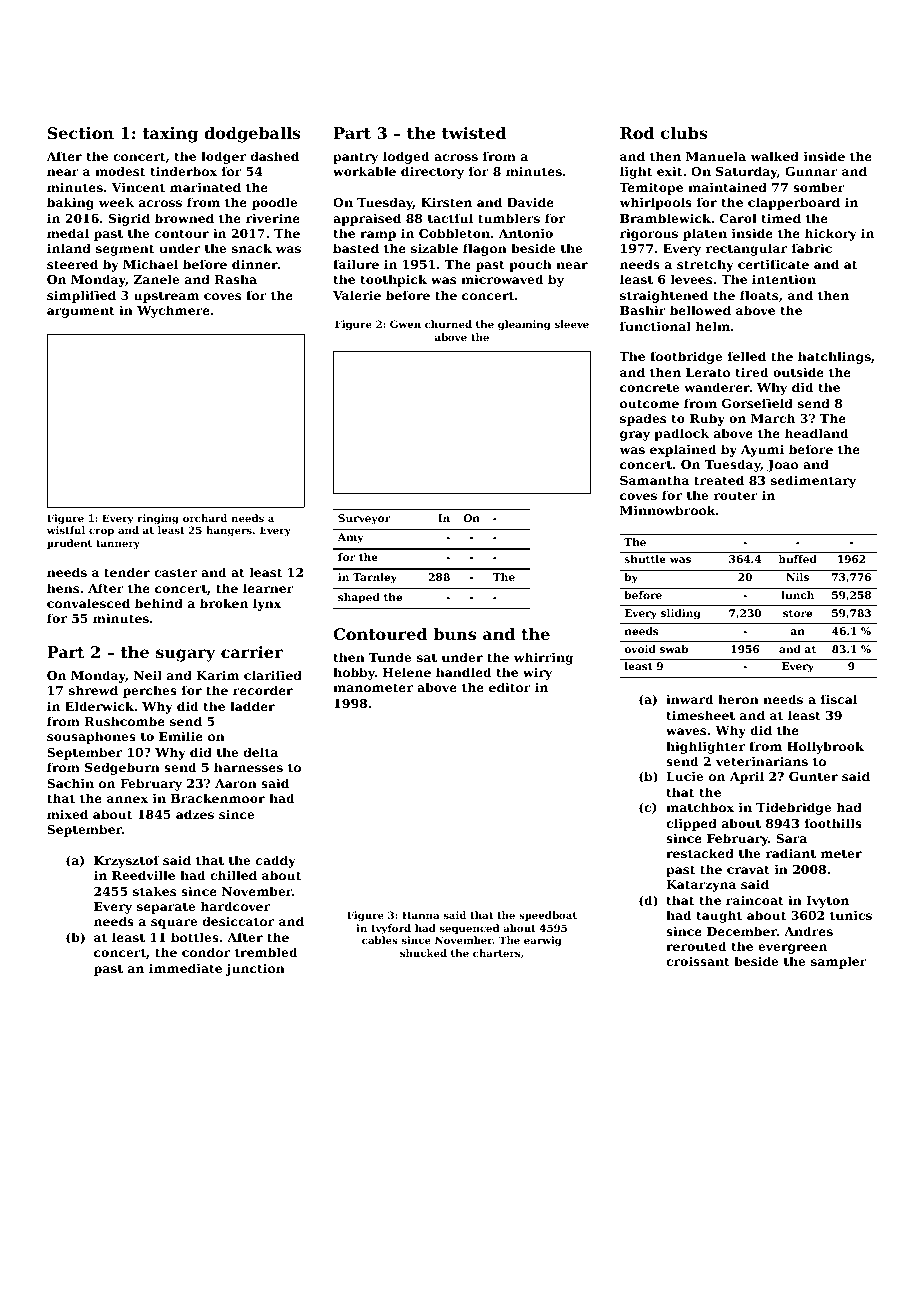  What do you see at coordinates (530, 265) in the image?
I see `pouch` at bounding box center [530, 265].
